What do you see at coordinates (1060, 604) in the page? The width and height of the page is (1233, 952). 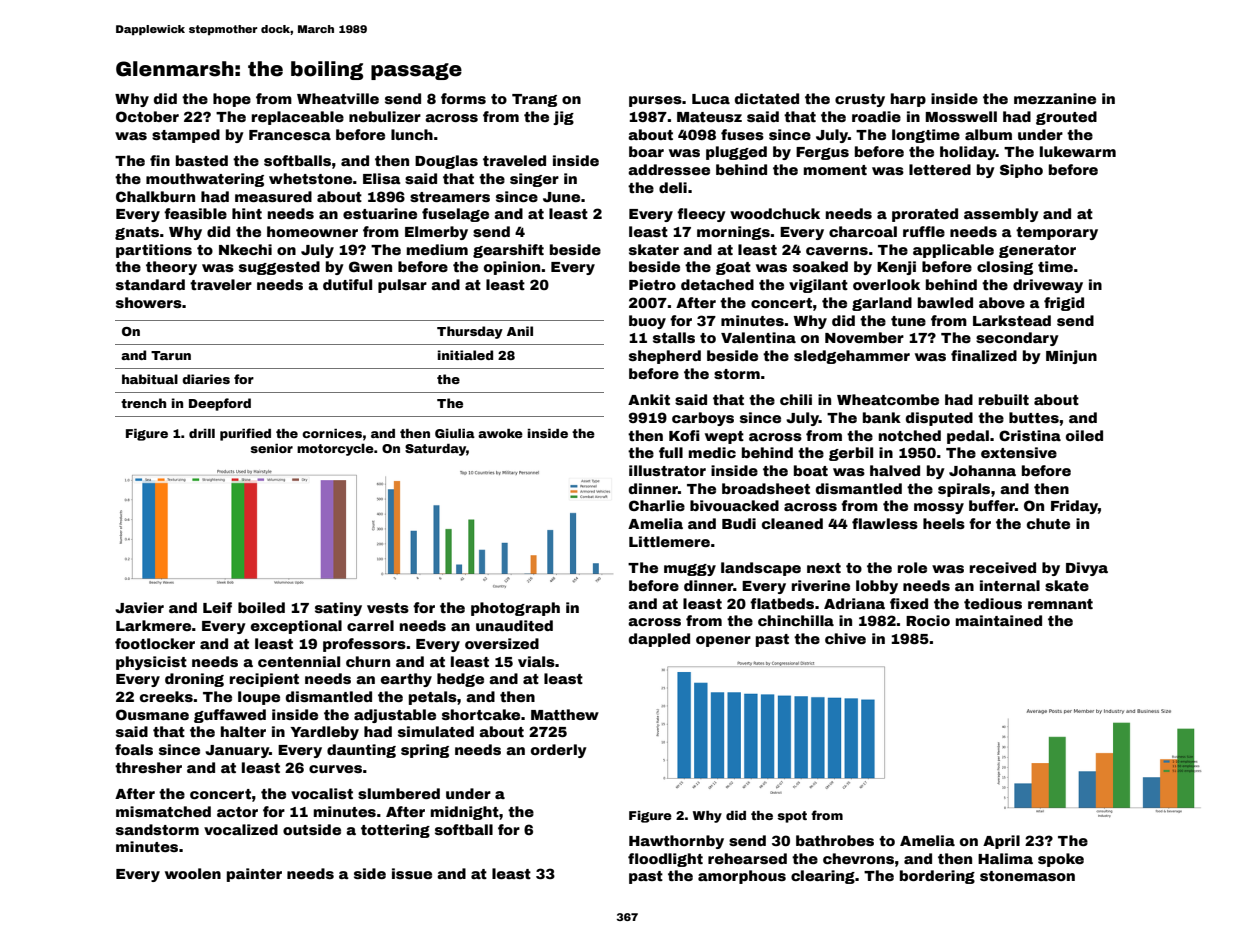 I see `remnant` at bounding box center [1060, 604].
